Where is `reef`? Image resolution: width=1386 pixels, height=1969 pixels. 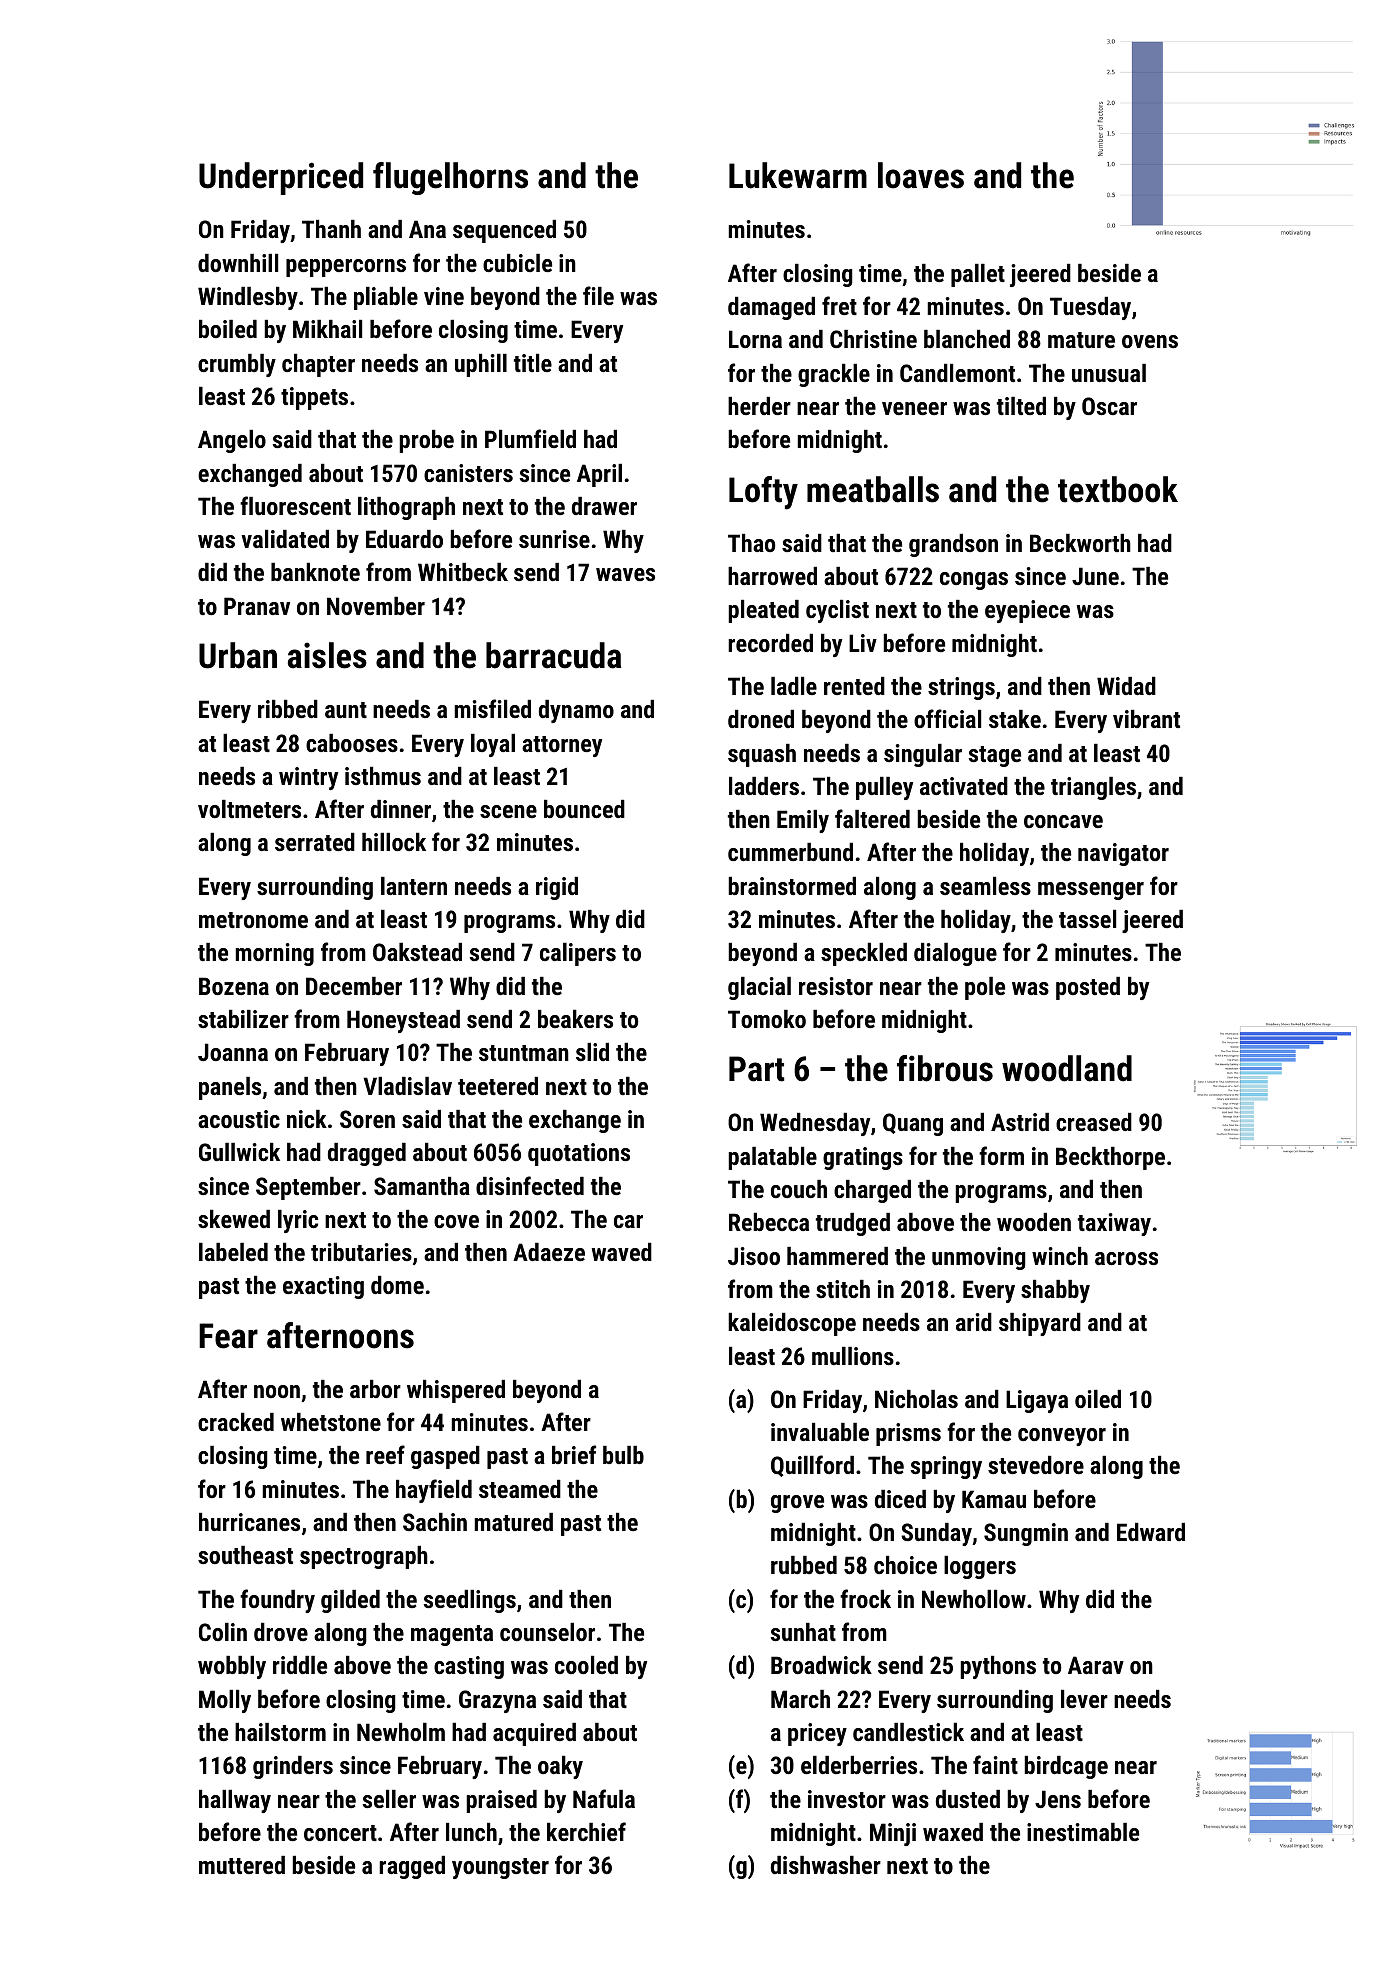 reef is located at coordinates (385, 1454).
